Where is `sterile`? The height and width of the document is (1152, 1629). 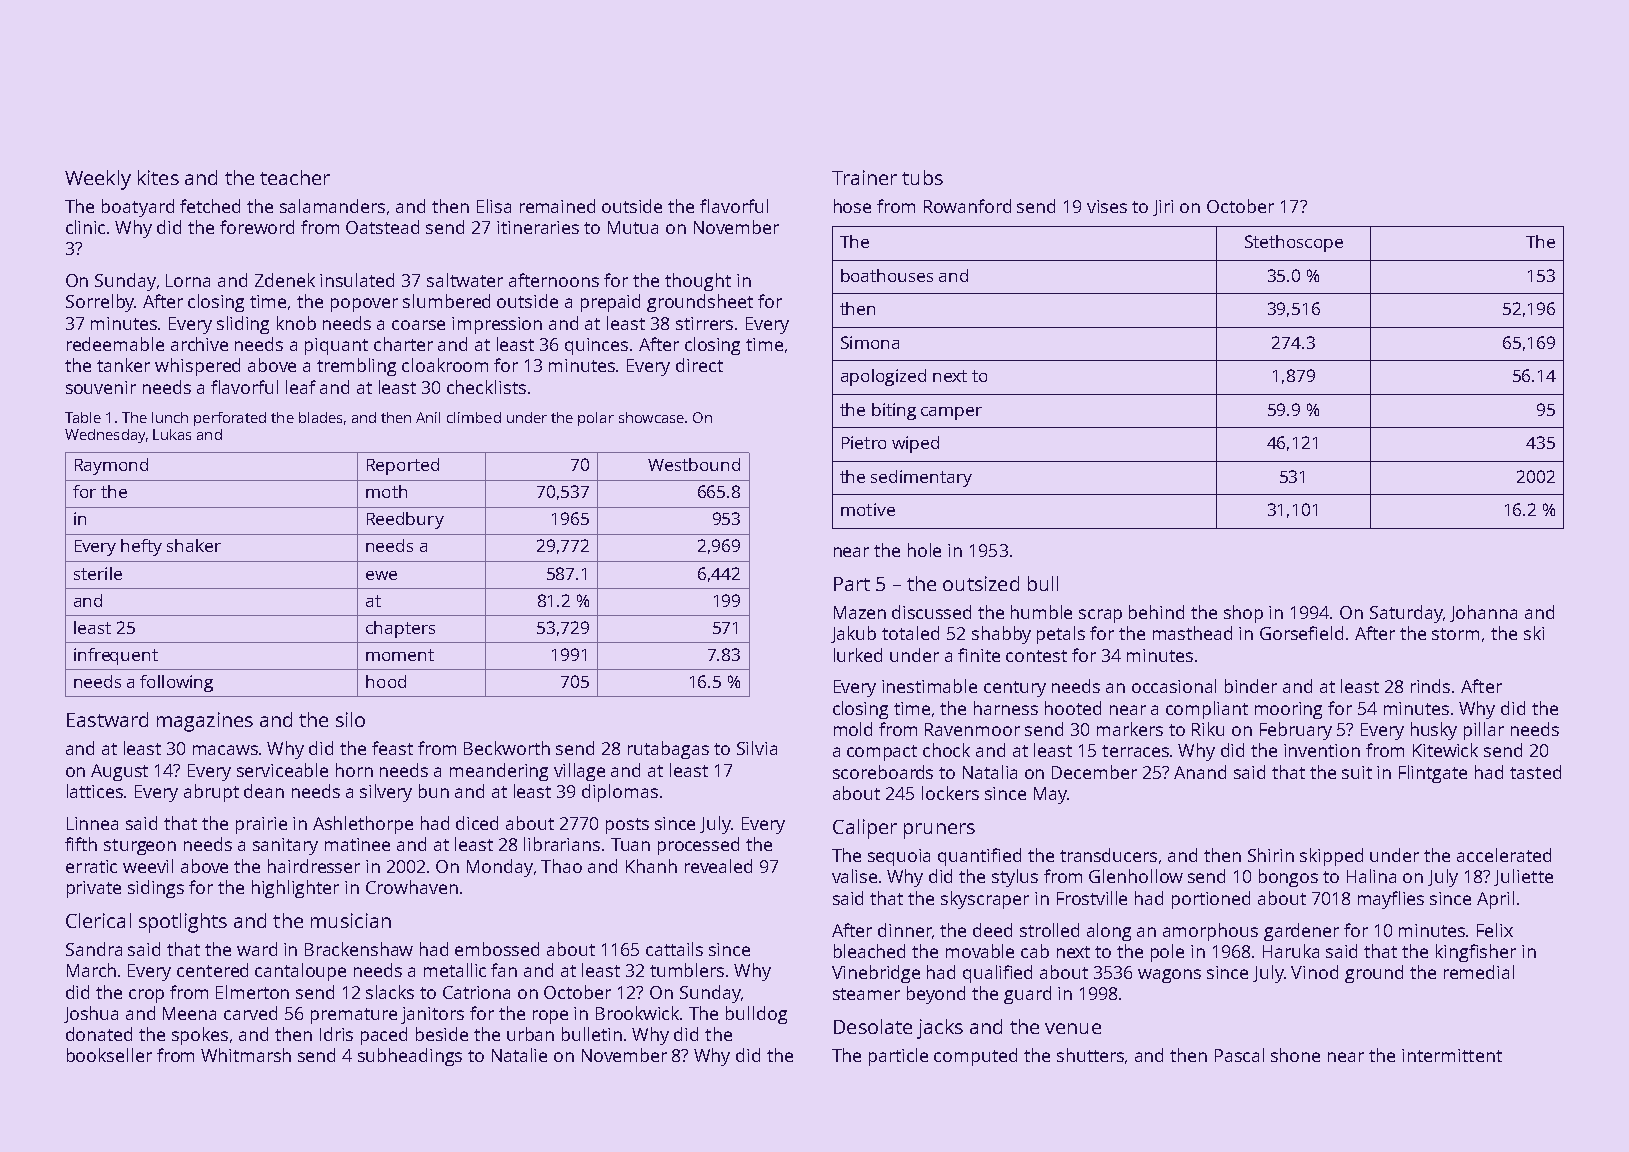
sterile is located at coordinates (98, 573).
